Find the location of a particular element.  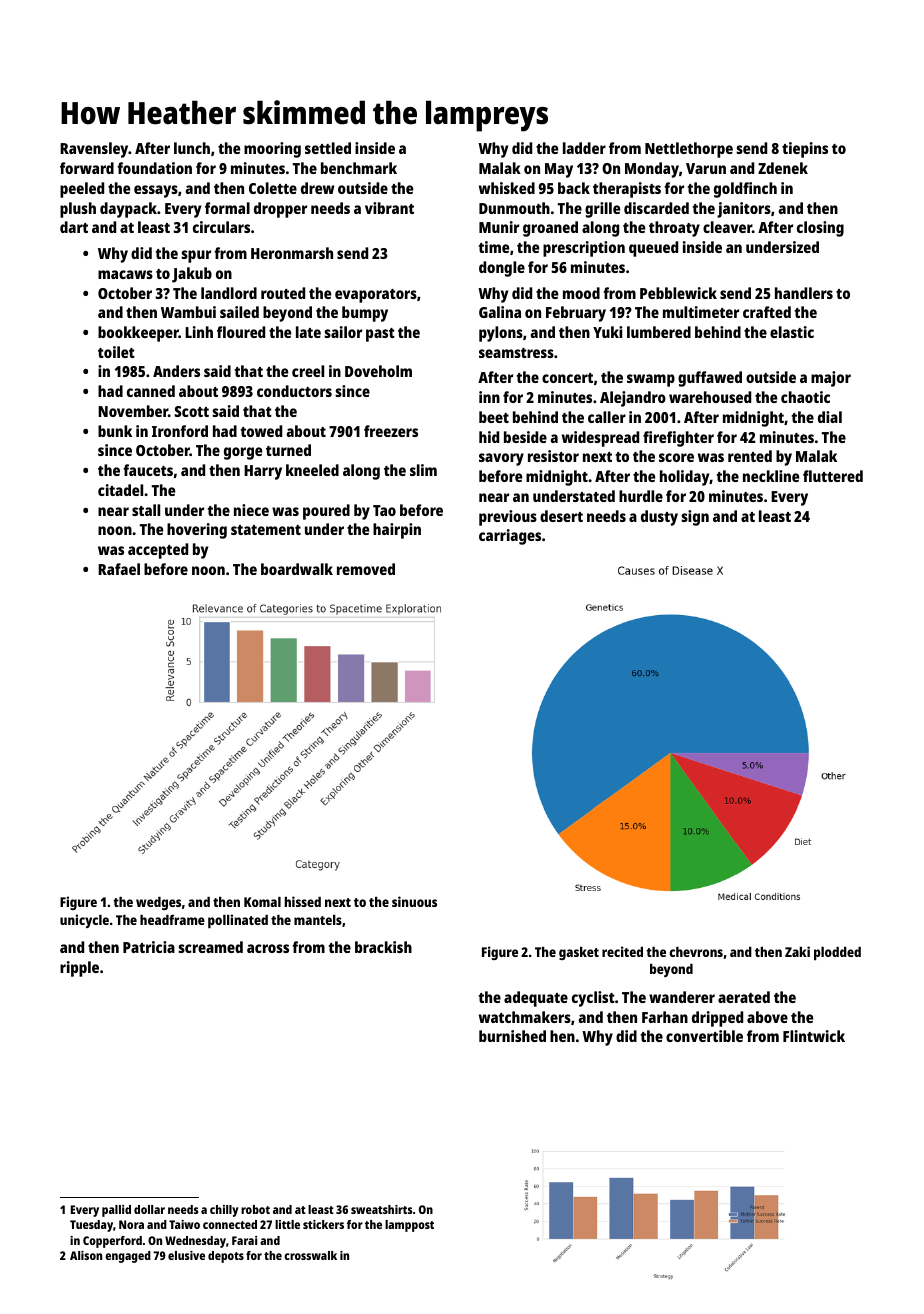

Flintwick is located at coordinates (814, 1036).
